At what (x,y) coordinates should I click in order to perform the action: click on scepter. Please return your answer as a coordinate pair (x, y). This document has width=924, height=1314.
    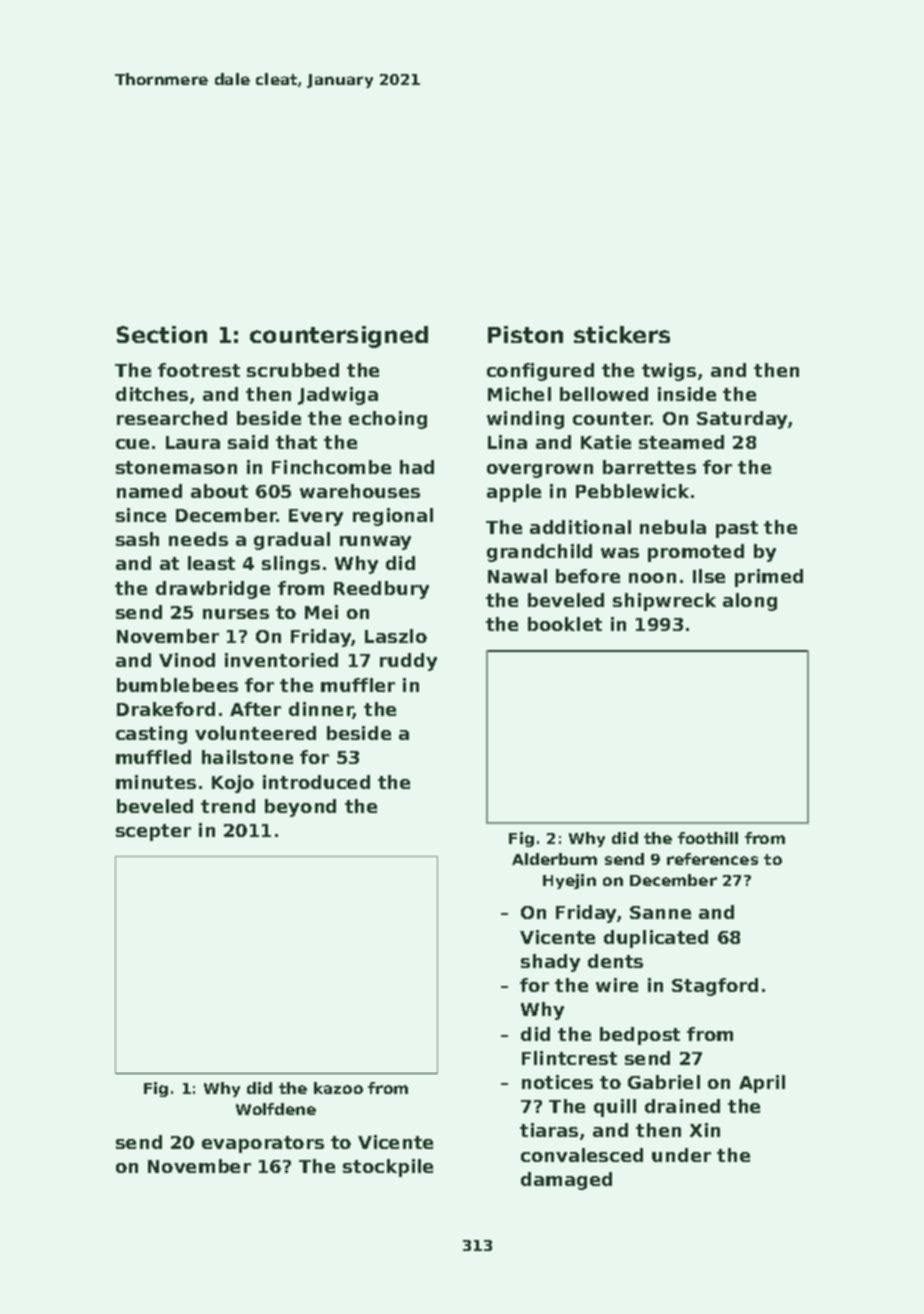
    Looking at the image, I should click on (153, 832).
